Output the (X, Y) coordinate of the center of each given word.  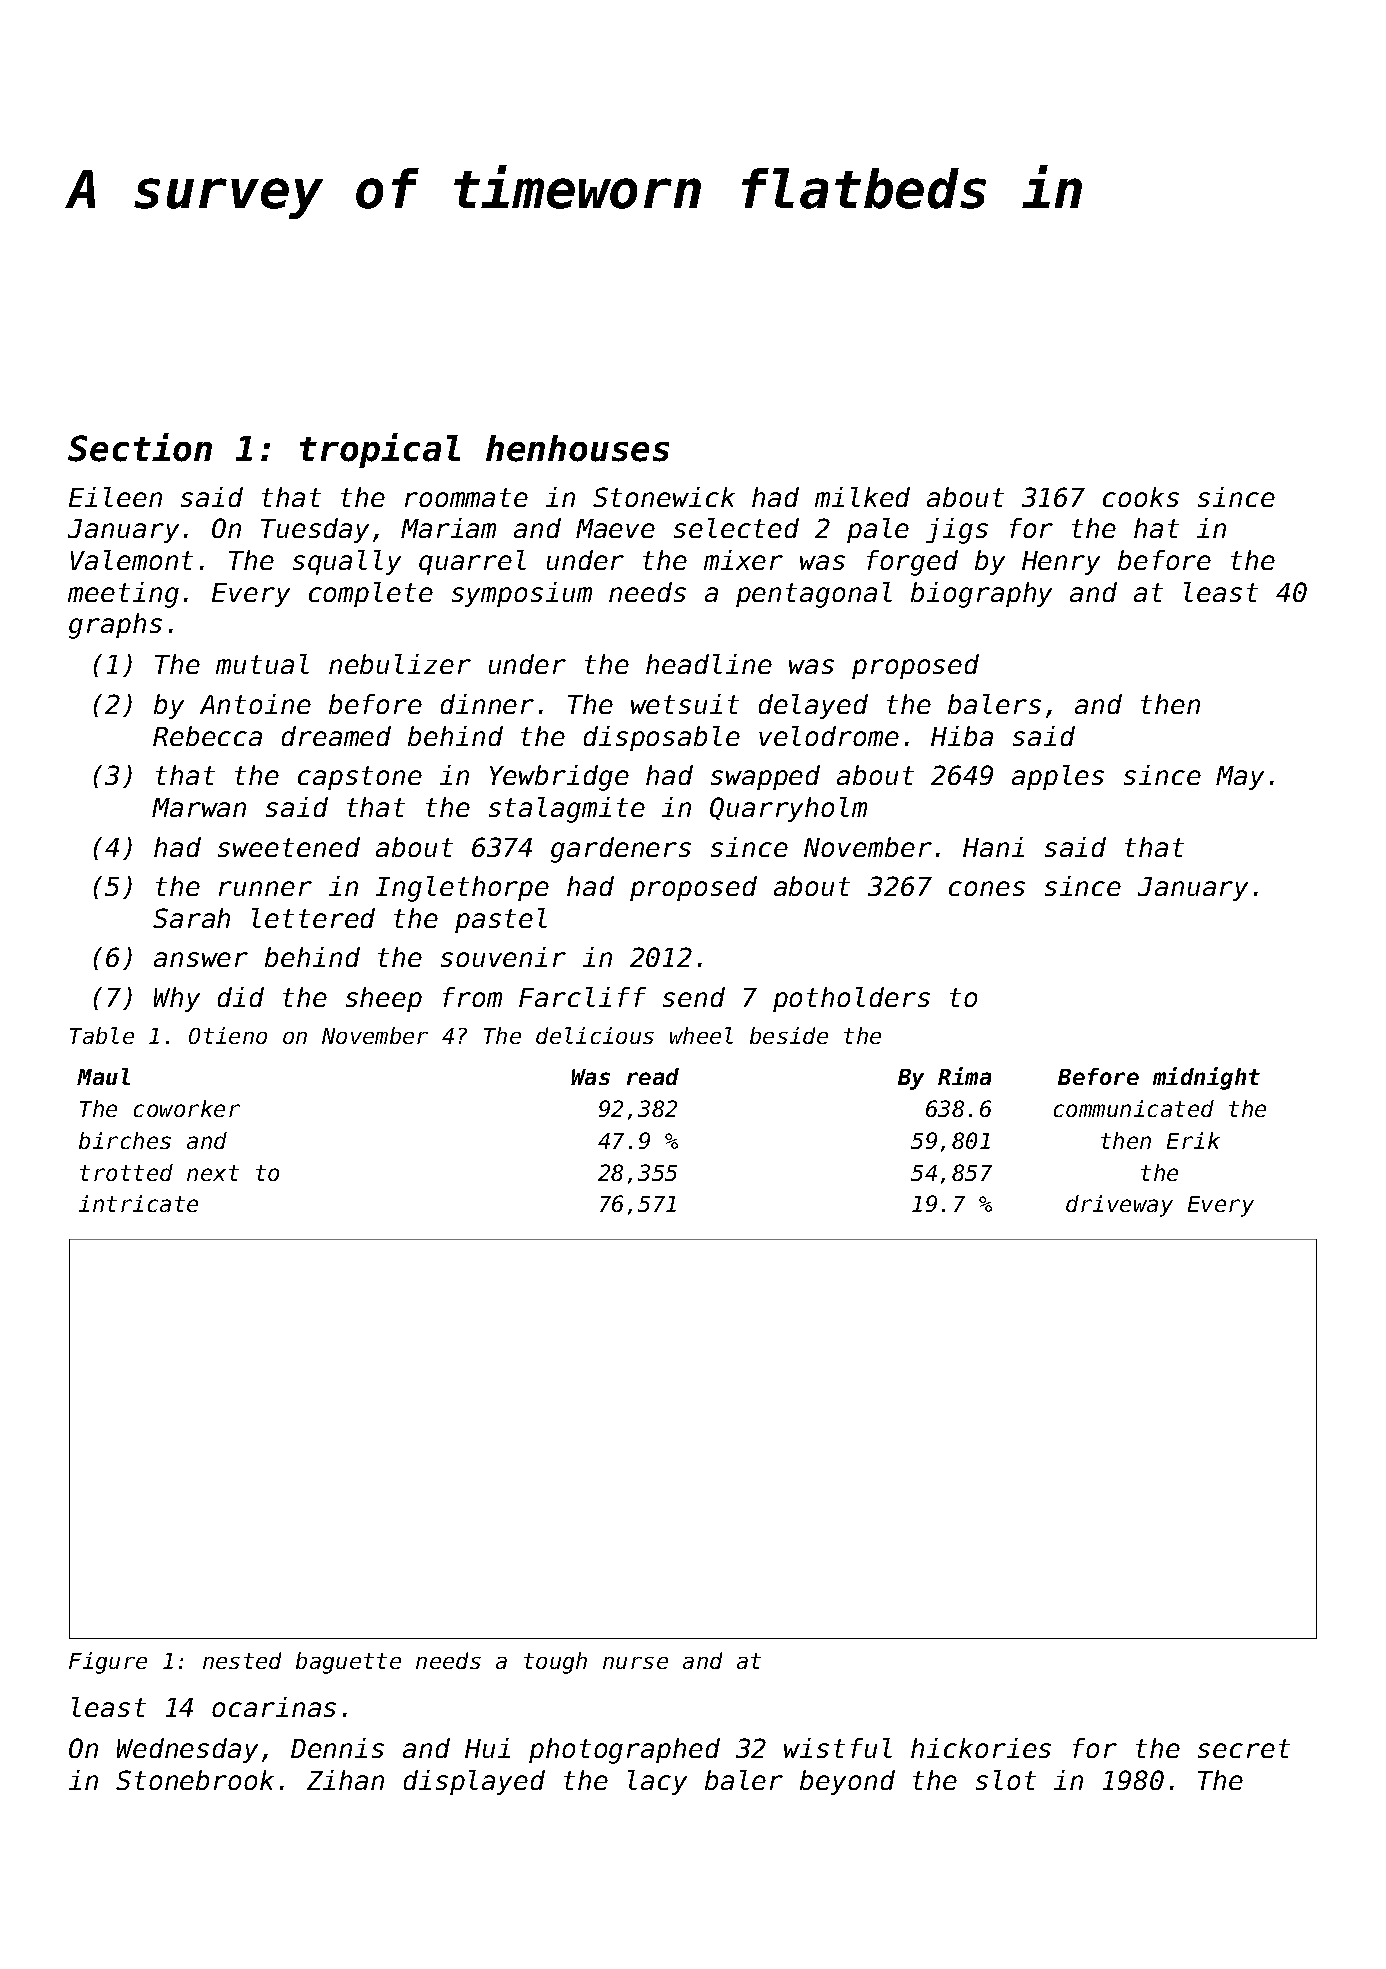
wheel (701, 1035)
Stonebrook (195, 1780)
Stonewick (664, 497)
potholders (851, 999)
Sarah (191, 918)
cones (987, 888)
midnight (1206, 1078)
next (213, 1173)
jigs (957, 531)
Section (140, 447)
